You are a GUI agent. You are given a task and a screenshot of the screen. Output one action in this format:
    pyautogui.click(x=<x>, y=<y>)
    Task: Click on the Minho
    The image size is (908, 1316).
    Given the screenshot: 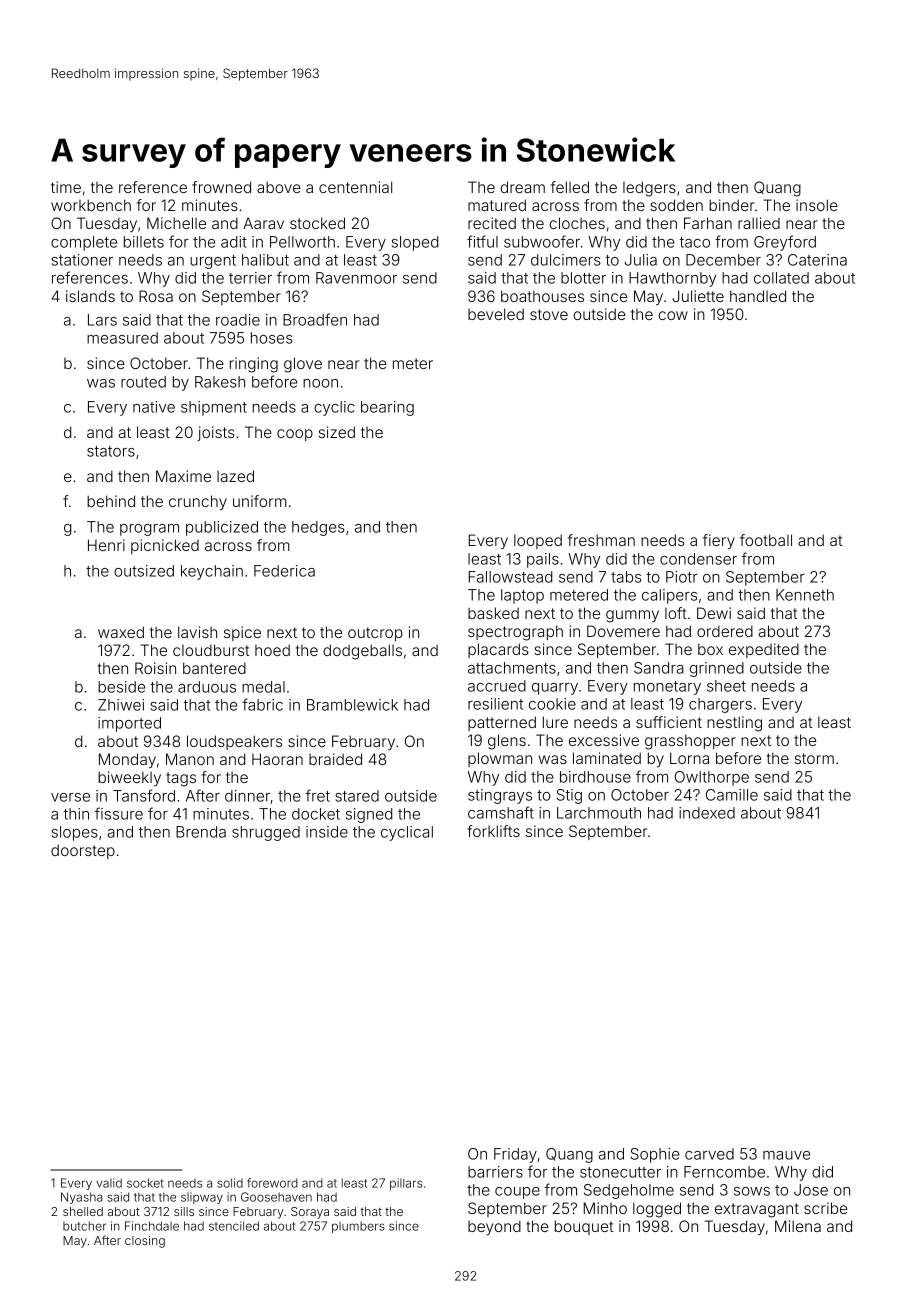 What is the action you would take?
    pyautogui.click(x=605, y=1208)
